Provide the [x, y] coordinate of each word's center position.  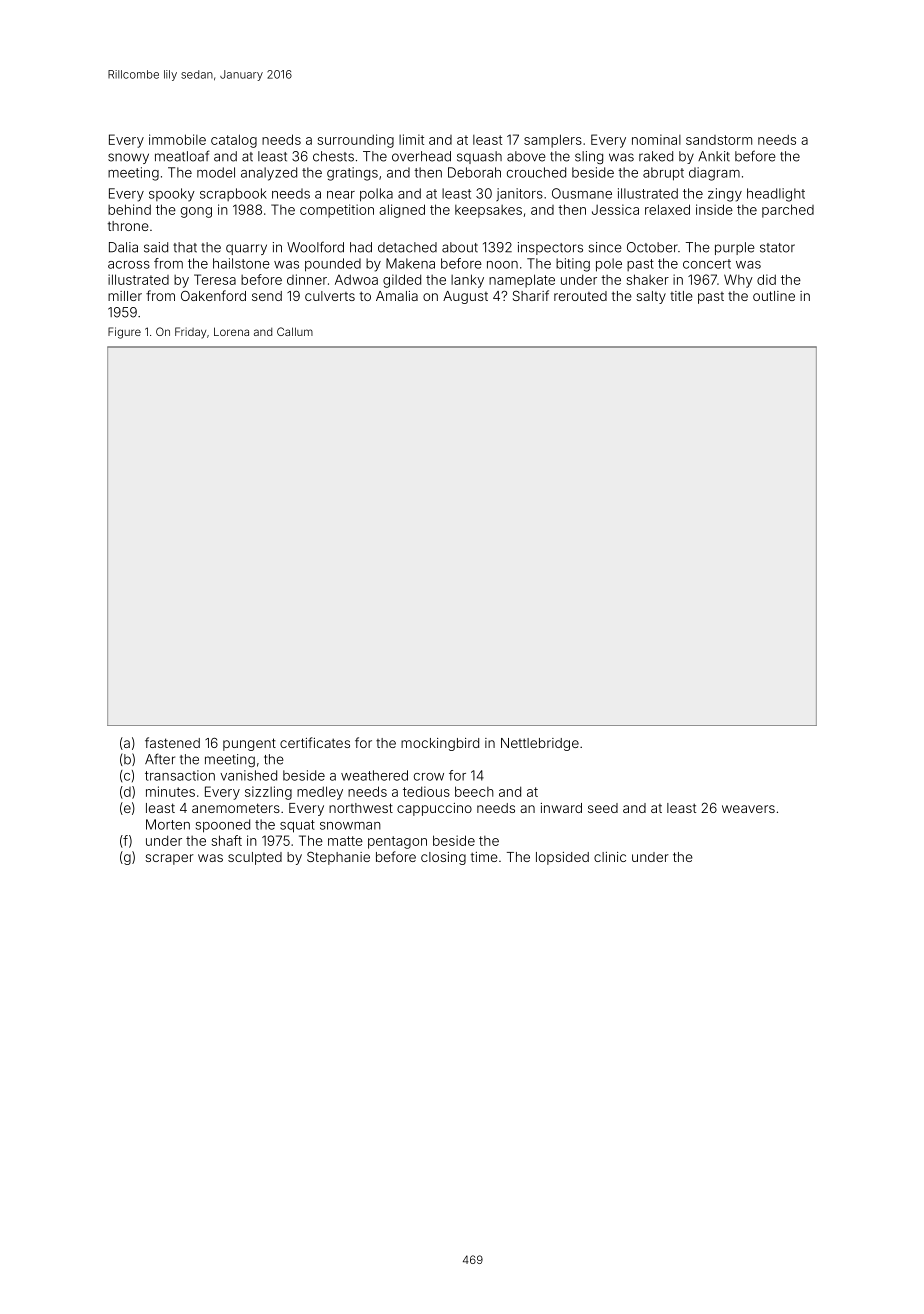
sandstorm [719, 140]
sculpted [255, 858]
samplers [553, 141]
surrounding [356, 141]
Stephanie [338, 858]
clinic [610, 857]
